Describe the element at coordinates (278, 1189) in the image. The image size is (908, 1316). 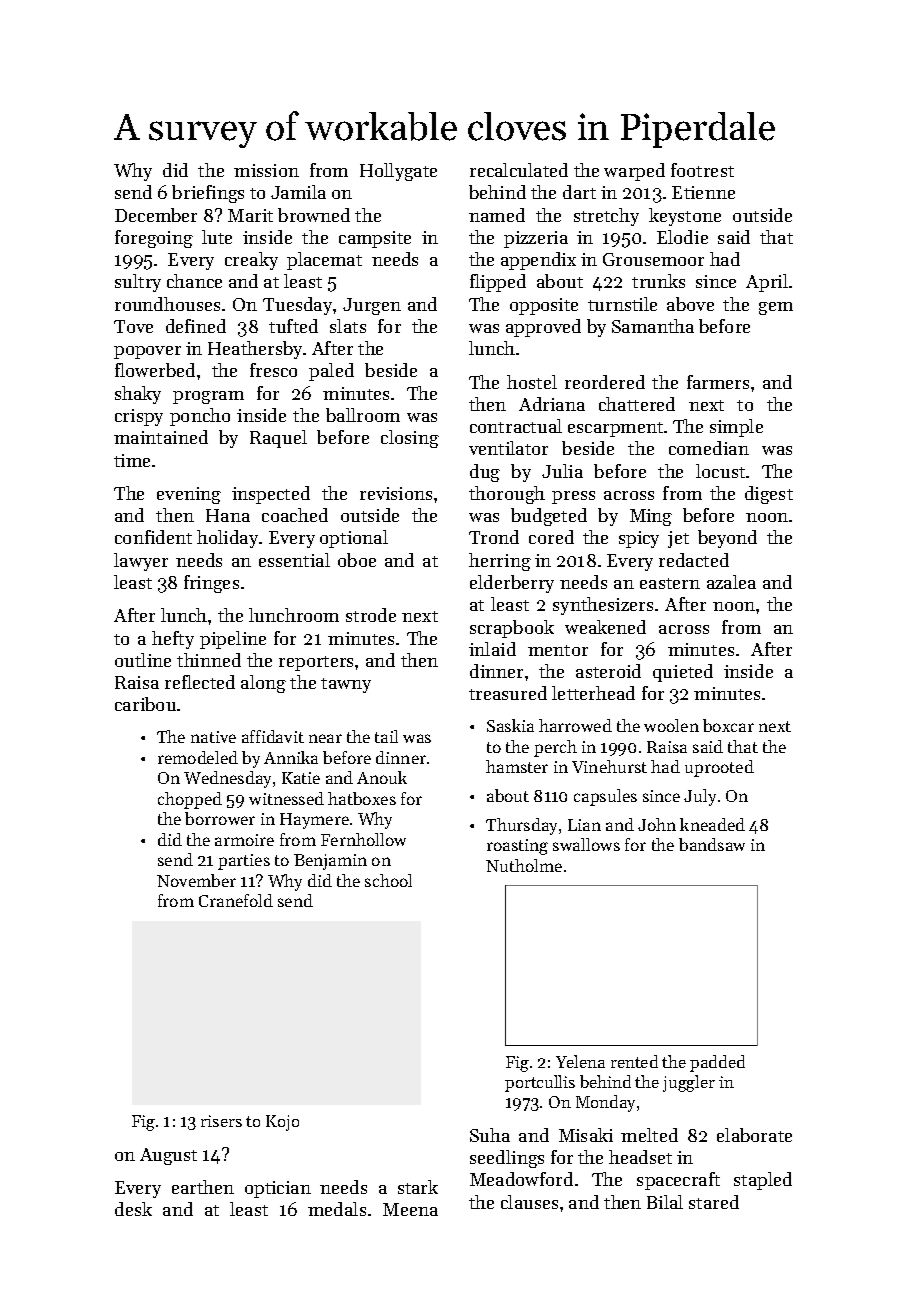
I see `optician` at that location.
